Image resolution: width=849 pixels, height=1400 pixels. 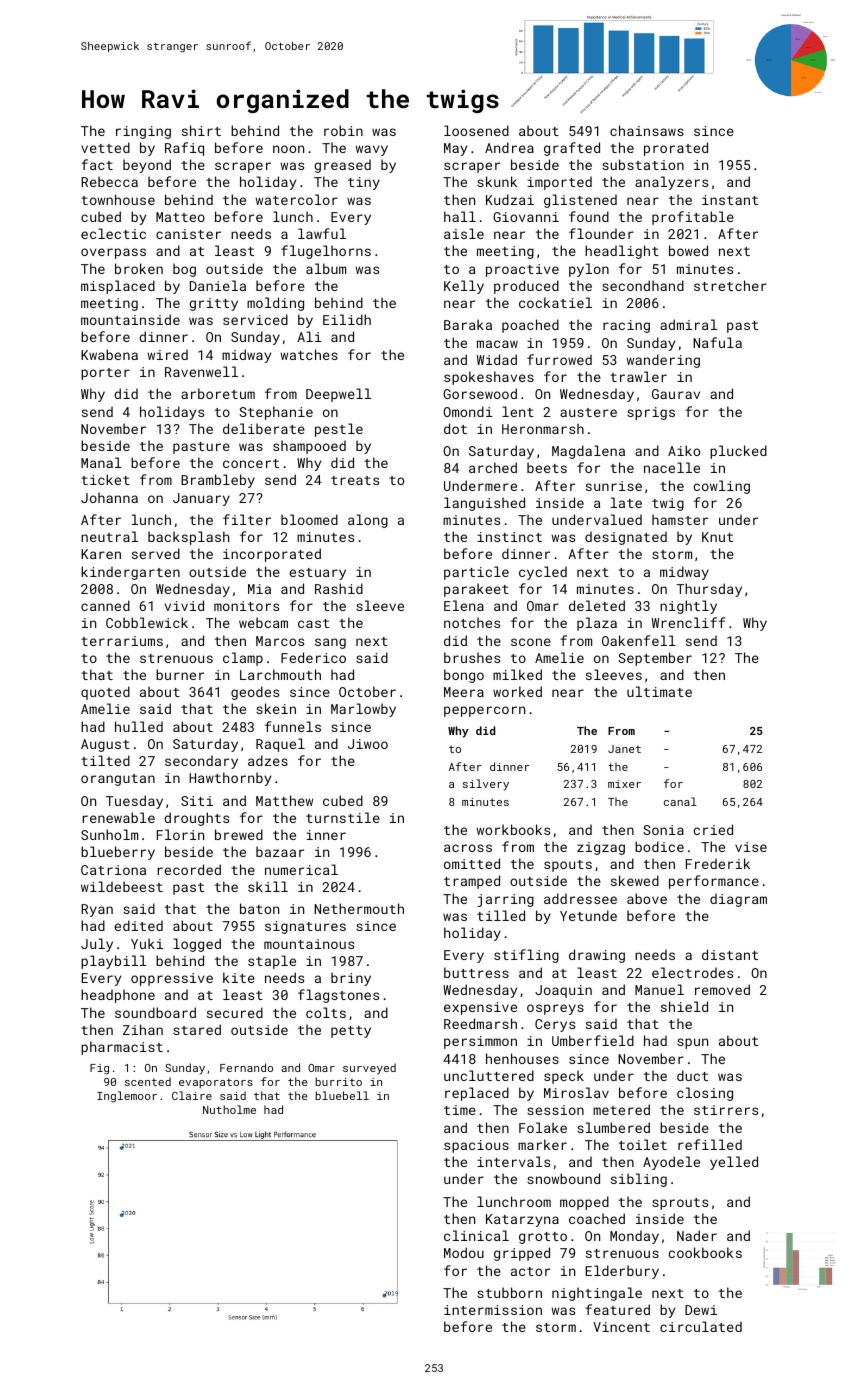 I want to click on misplaced, so click(x=118, y=287).
